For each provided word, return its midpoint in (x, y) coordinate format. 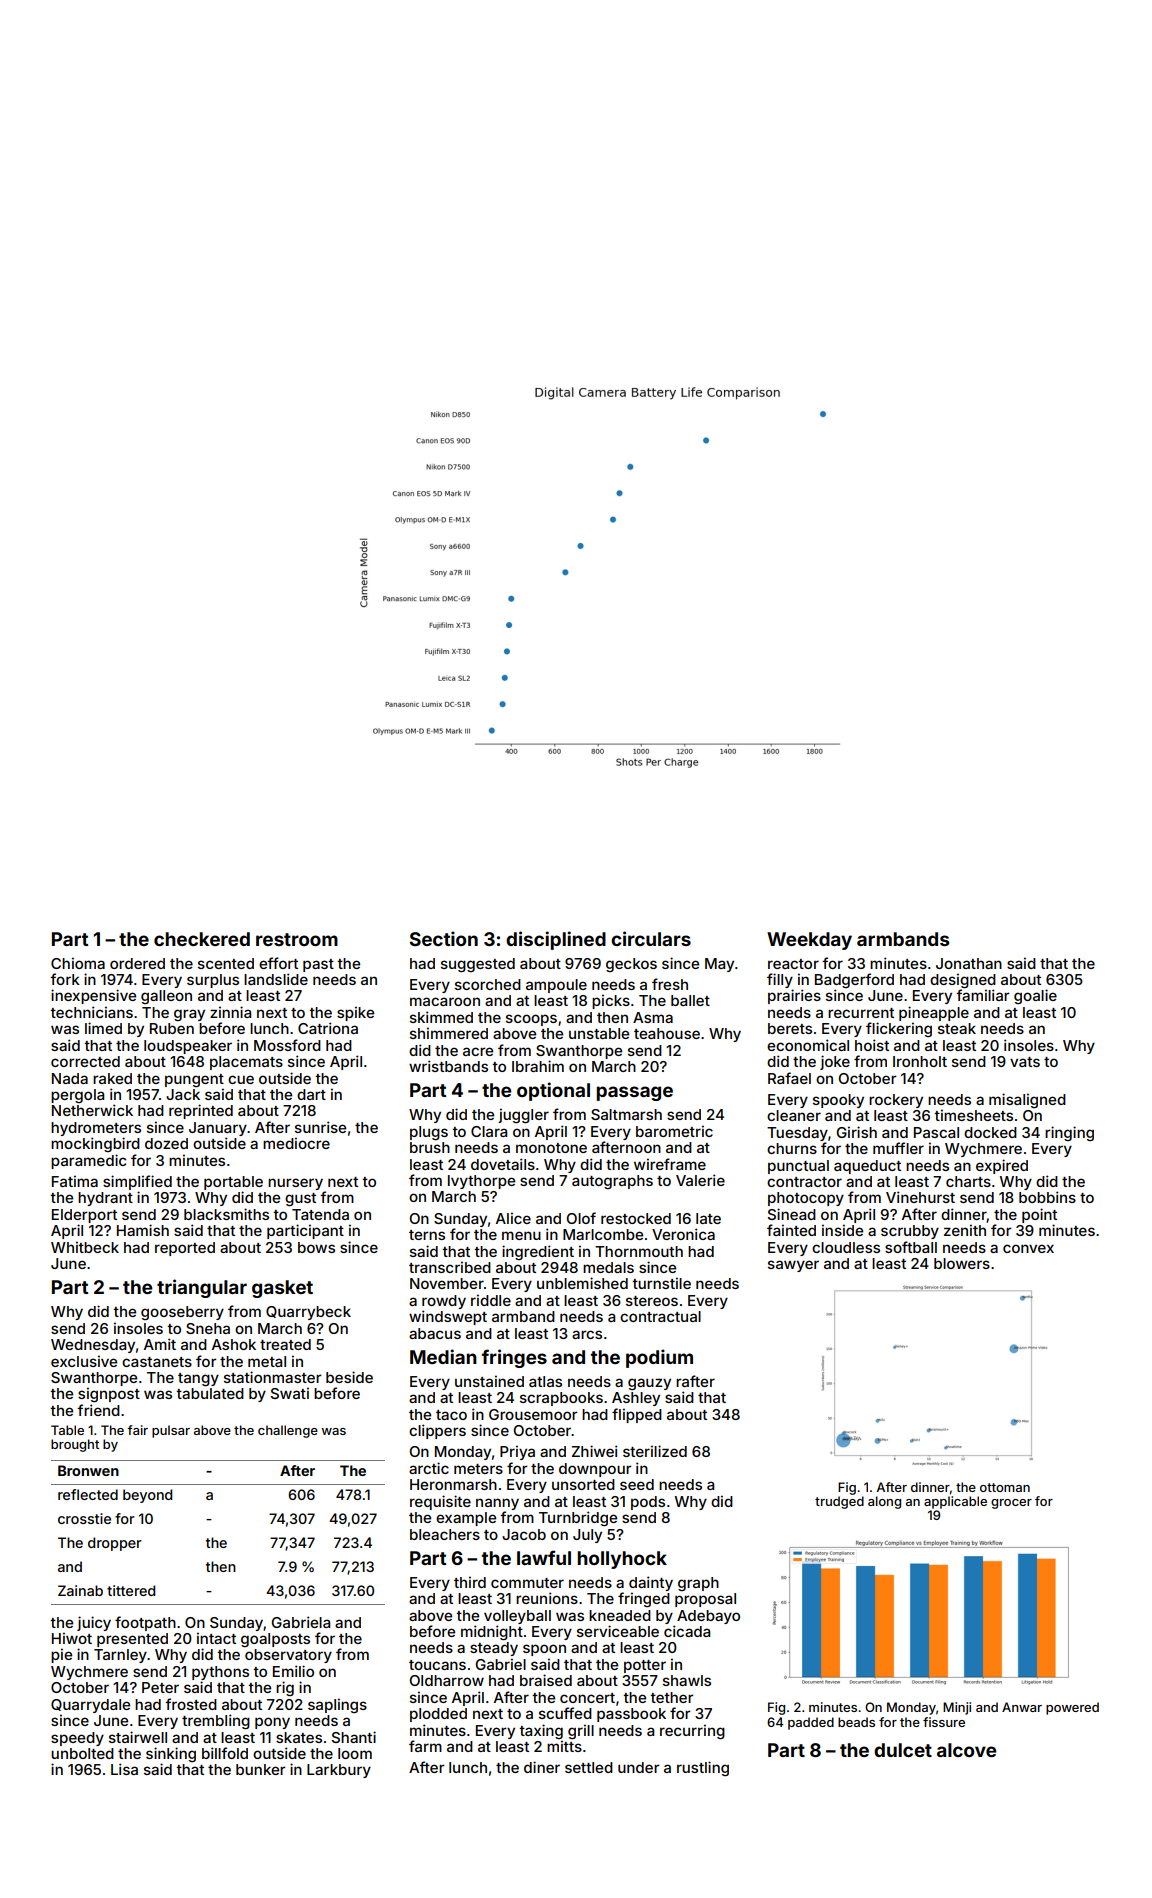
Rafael (789, 1078)
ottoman (1005, 1487)
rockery (896, 1101)
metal (267, 1361)
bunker (261, 1769)
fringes (514, 1358)
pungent (194, 1080)
